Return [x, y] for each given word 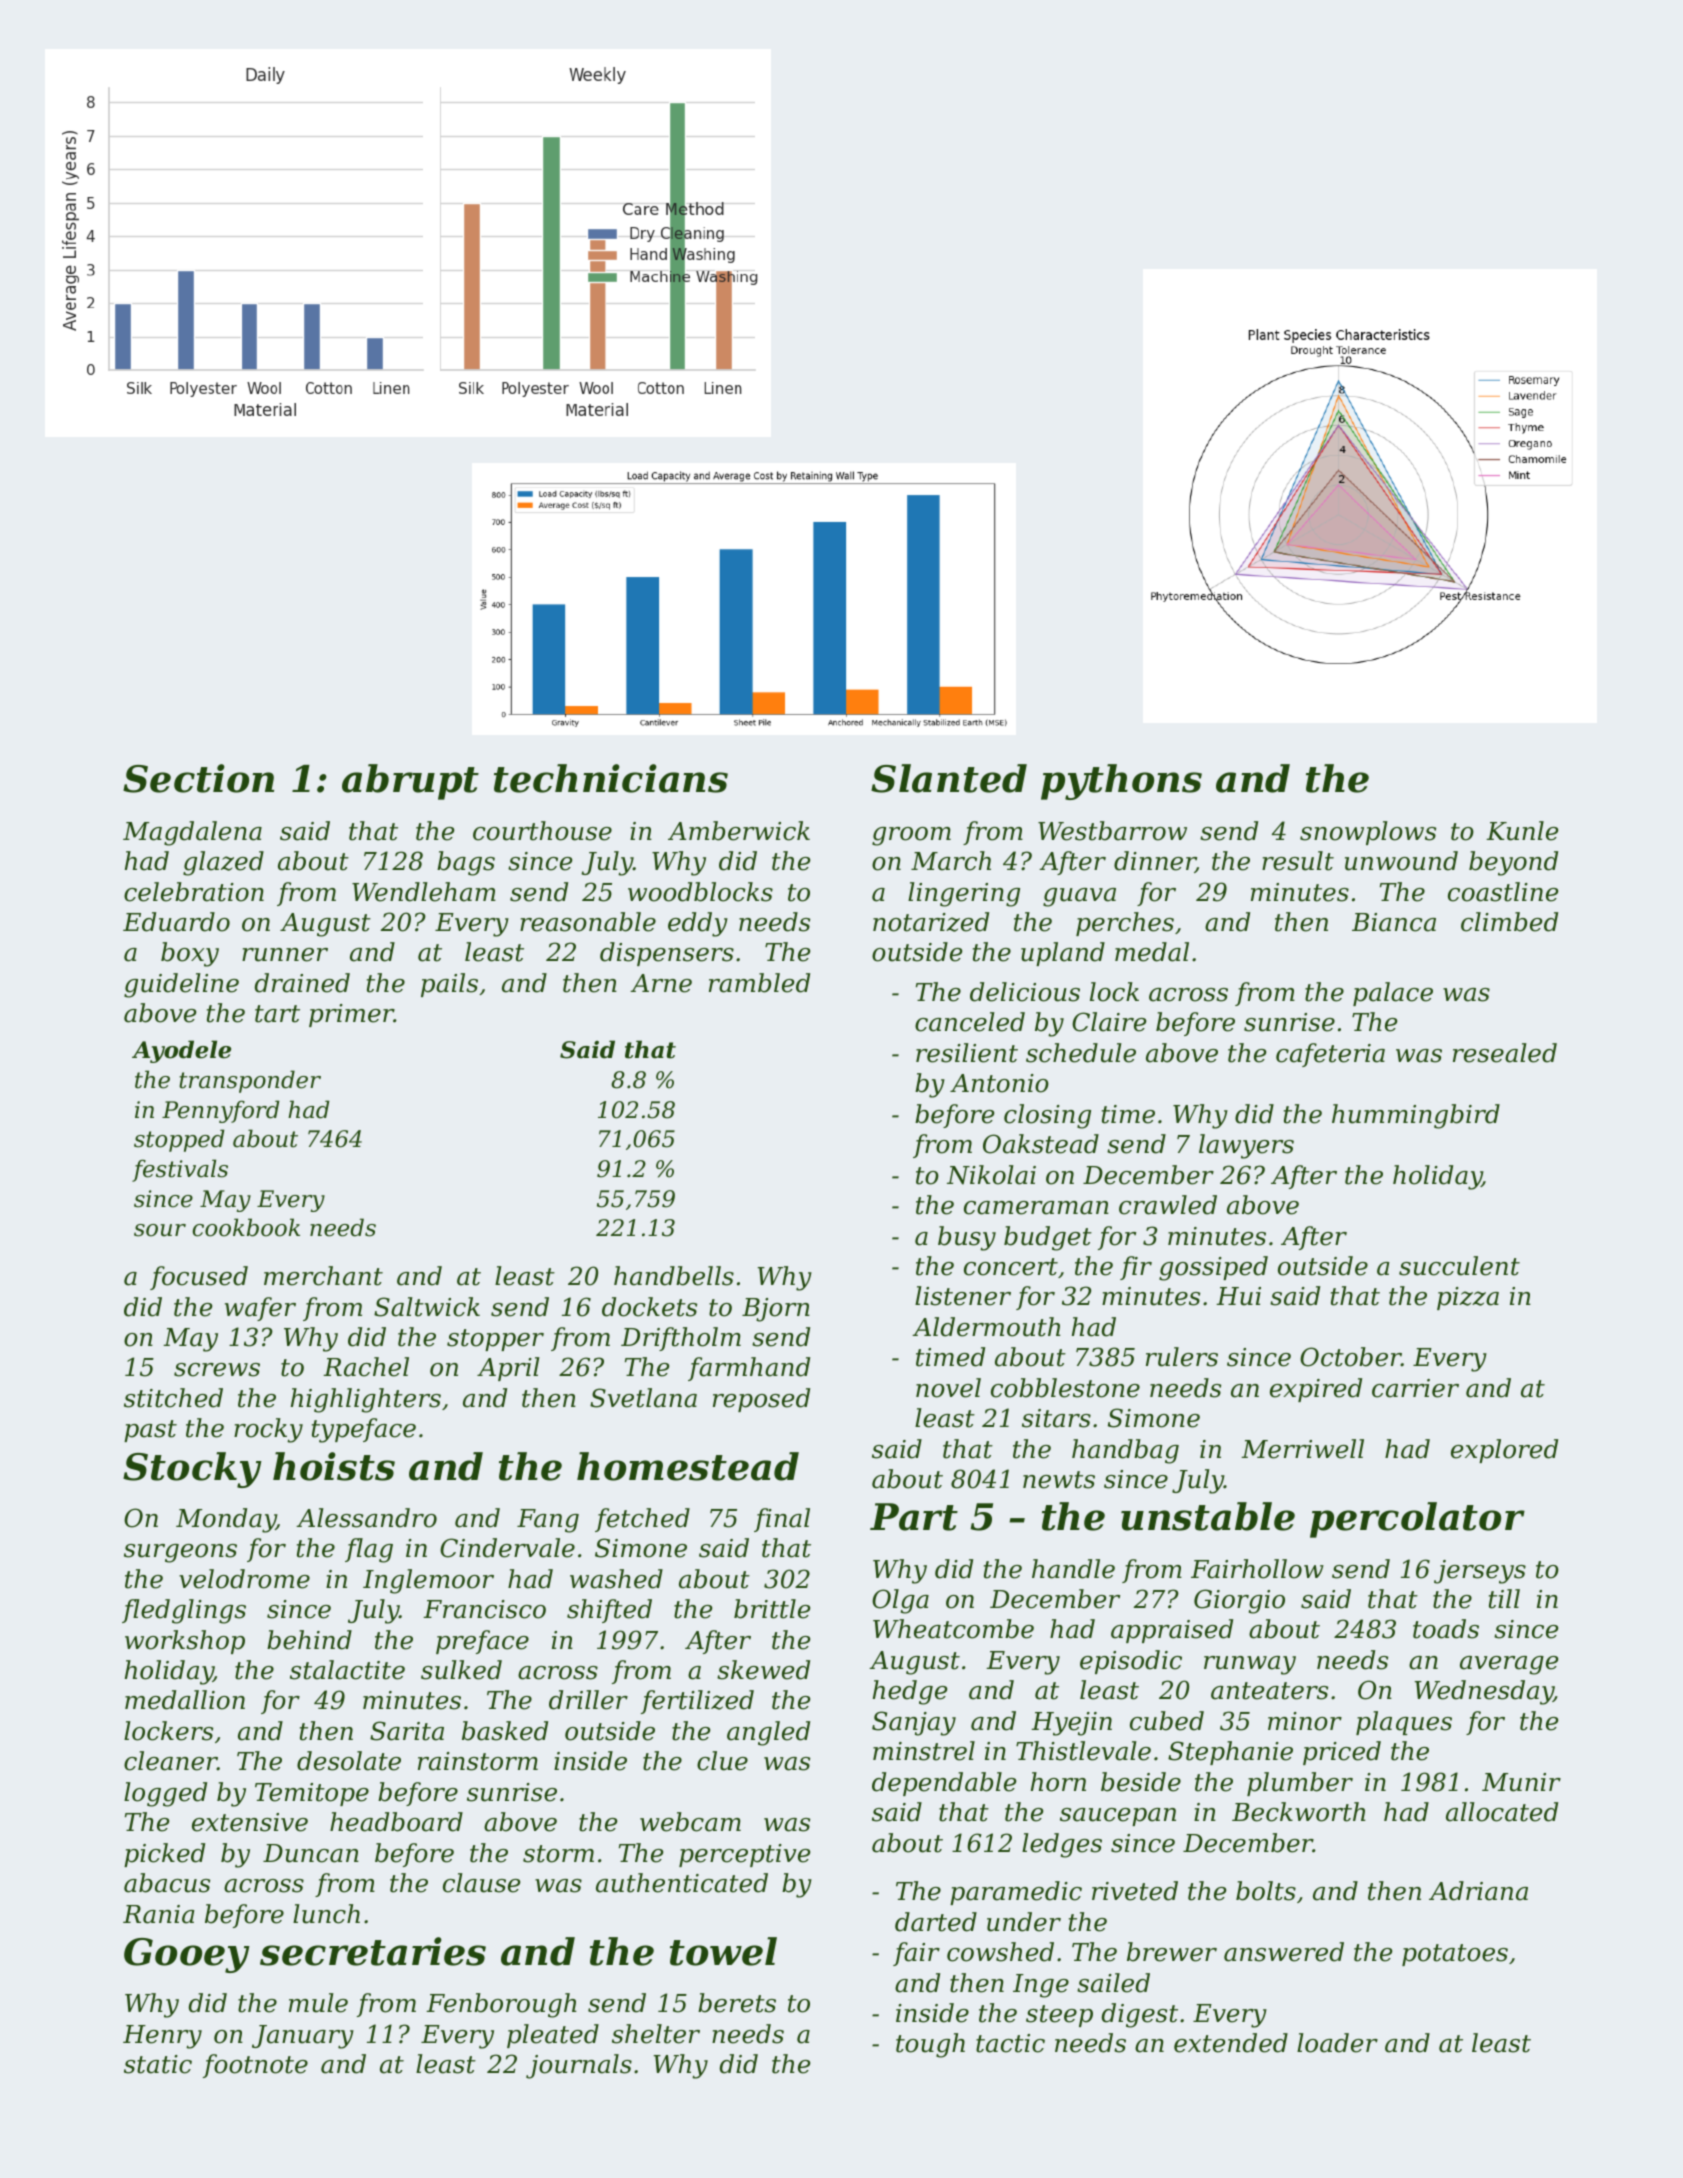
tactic [1010, 2043]
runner [285, 955]
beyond [1513, 863]
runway [1250, 1665]
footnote [255, 2066]
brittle [772, 1609]
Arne [661, 983]
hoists [334, 1466]
